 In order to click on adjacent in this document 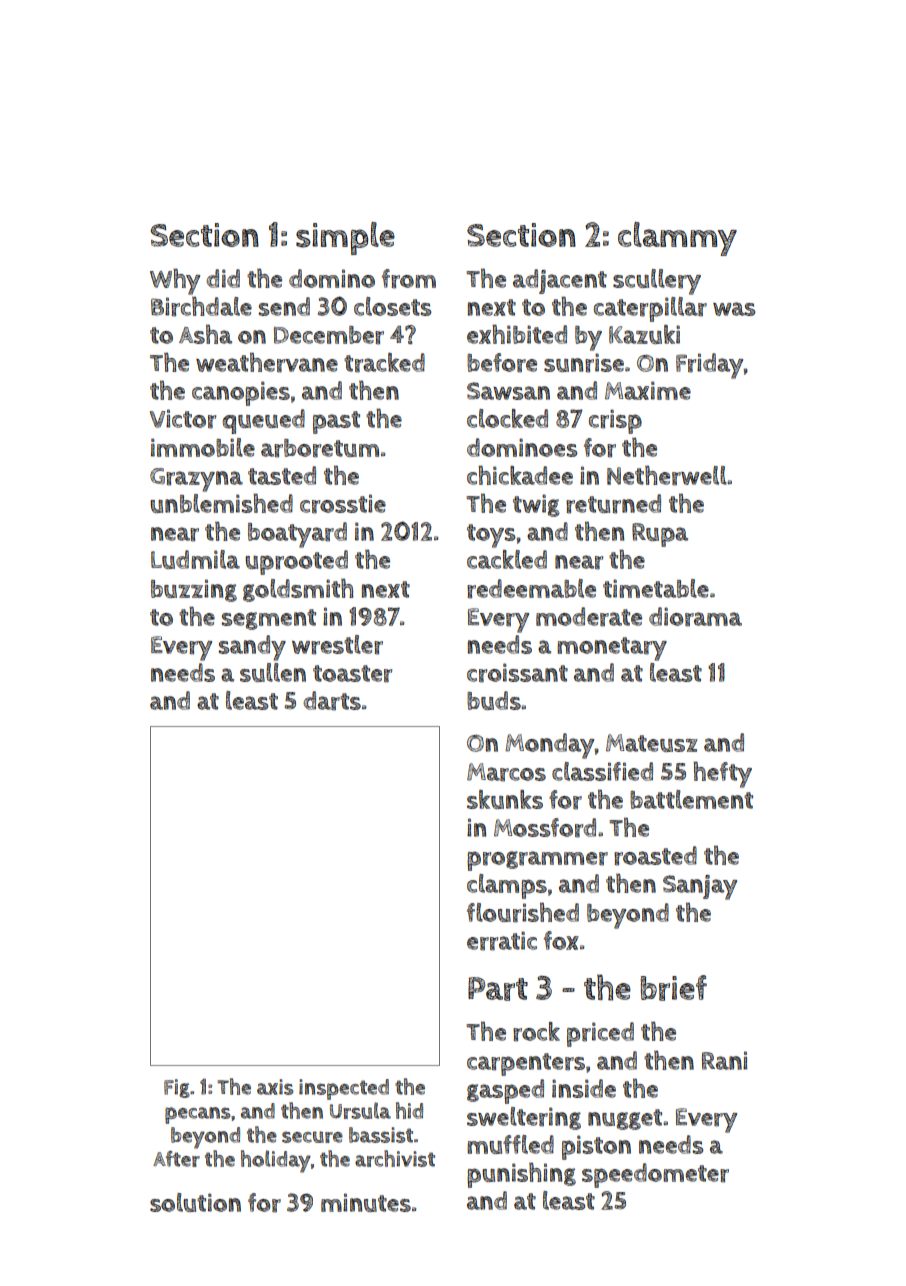, I will do `click(560, 281)`.
